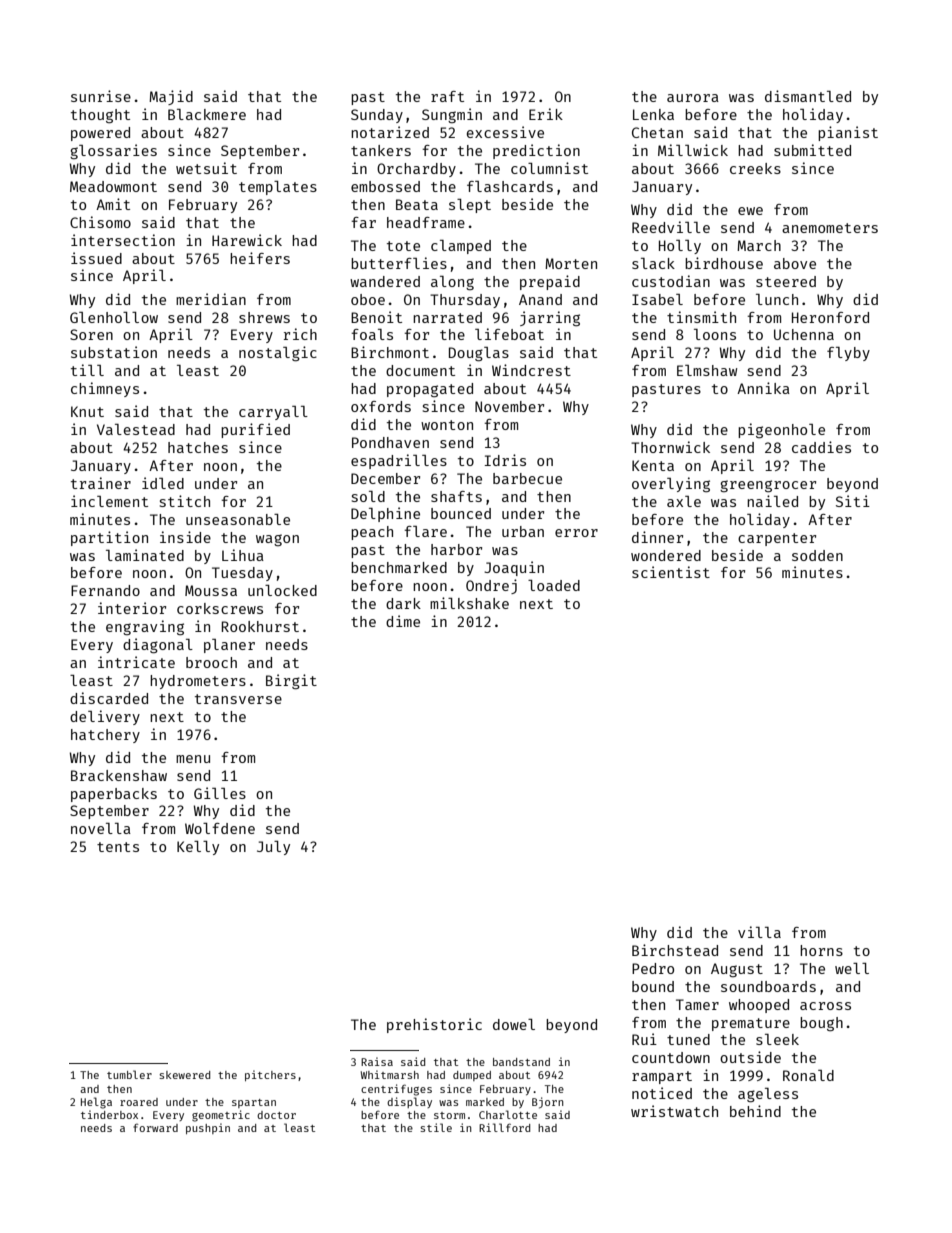 This image has height=1233, width=952. Describe the element at coordinates (105, 590) in the image. I see `Fernando` at that location.
